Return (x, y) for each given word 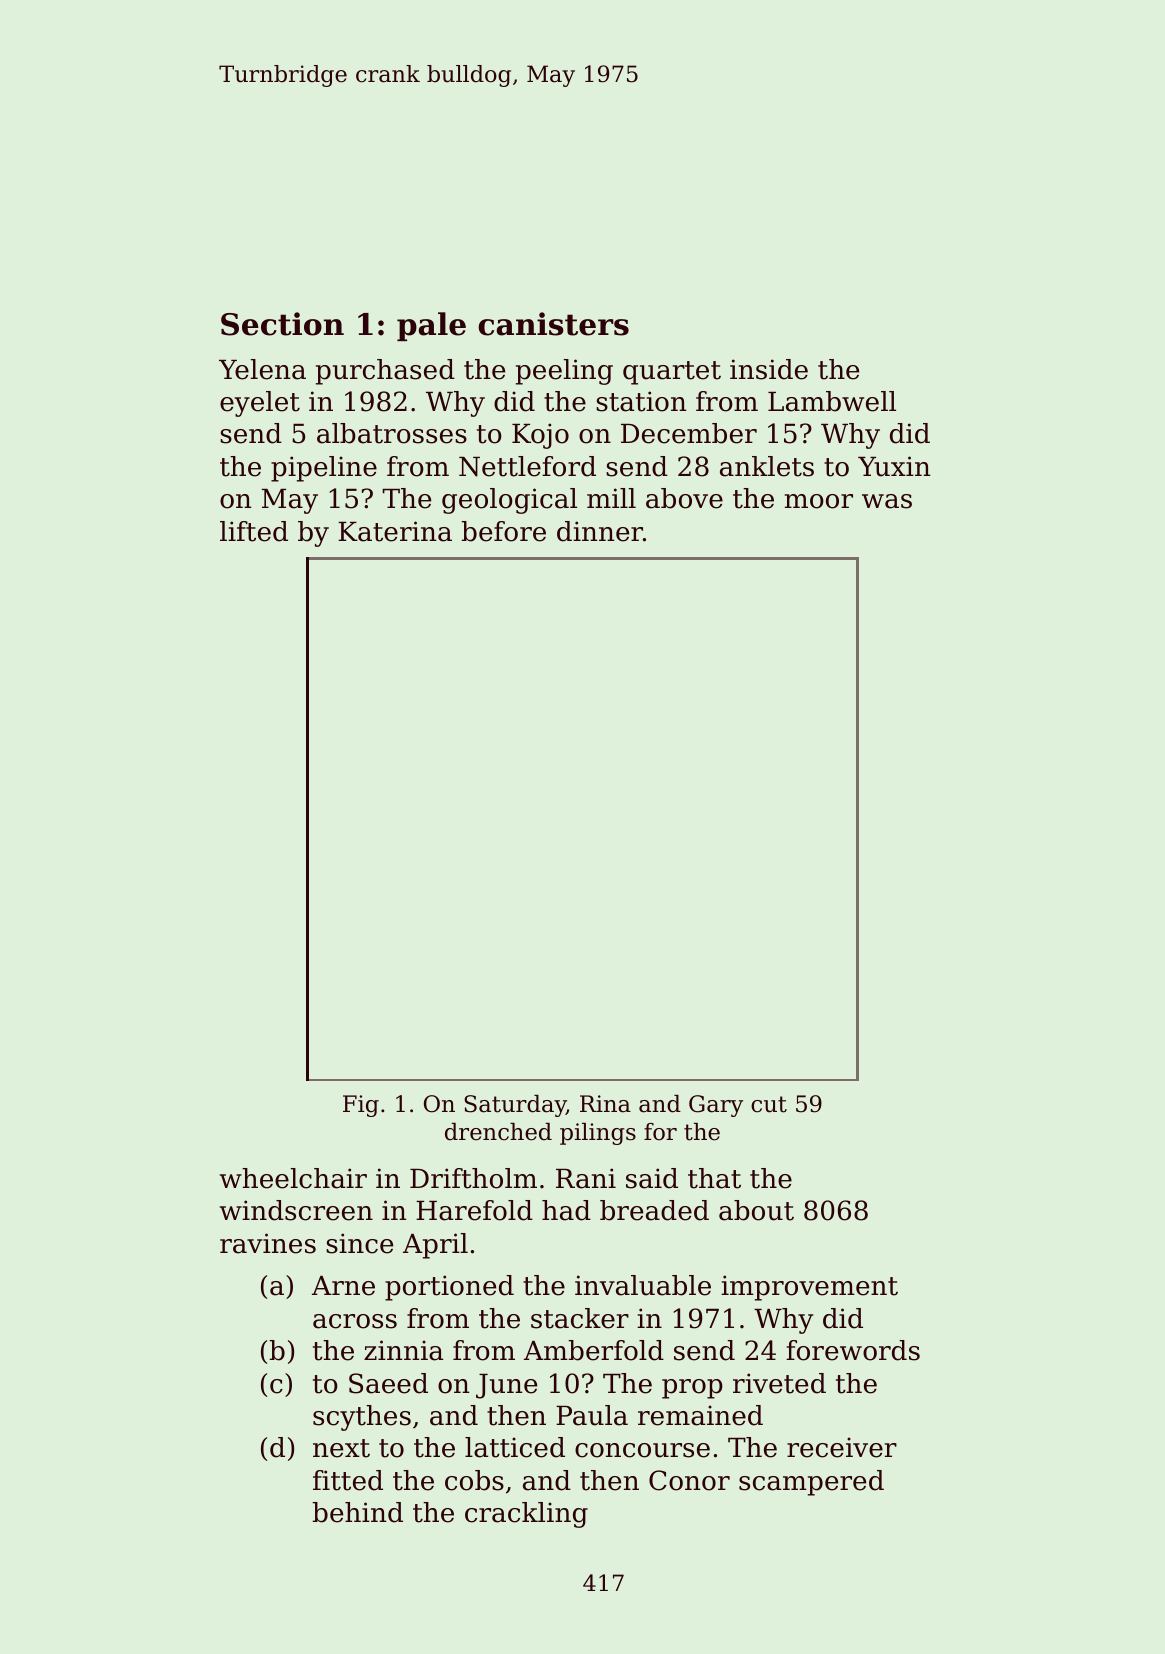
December (689, 433)
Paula (592, 1415)
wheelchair (293, 1178)
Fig (361, 1106)
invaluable (643, 1285)
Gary (716, 1106)
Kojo (540, 436)
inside (769, 369)
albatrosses (392, 433)
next (341, 1448)
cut (769, 1104)
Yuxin (894, 466)
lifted (254, 531)
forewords (853, 1350)
